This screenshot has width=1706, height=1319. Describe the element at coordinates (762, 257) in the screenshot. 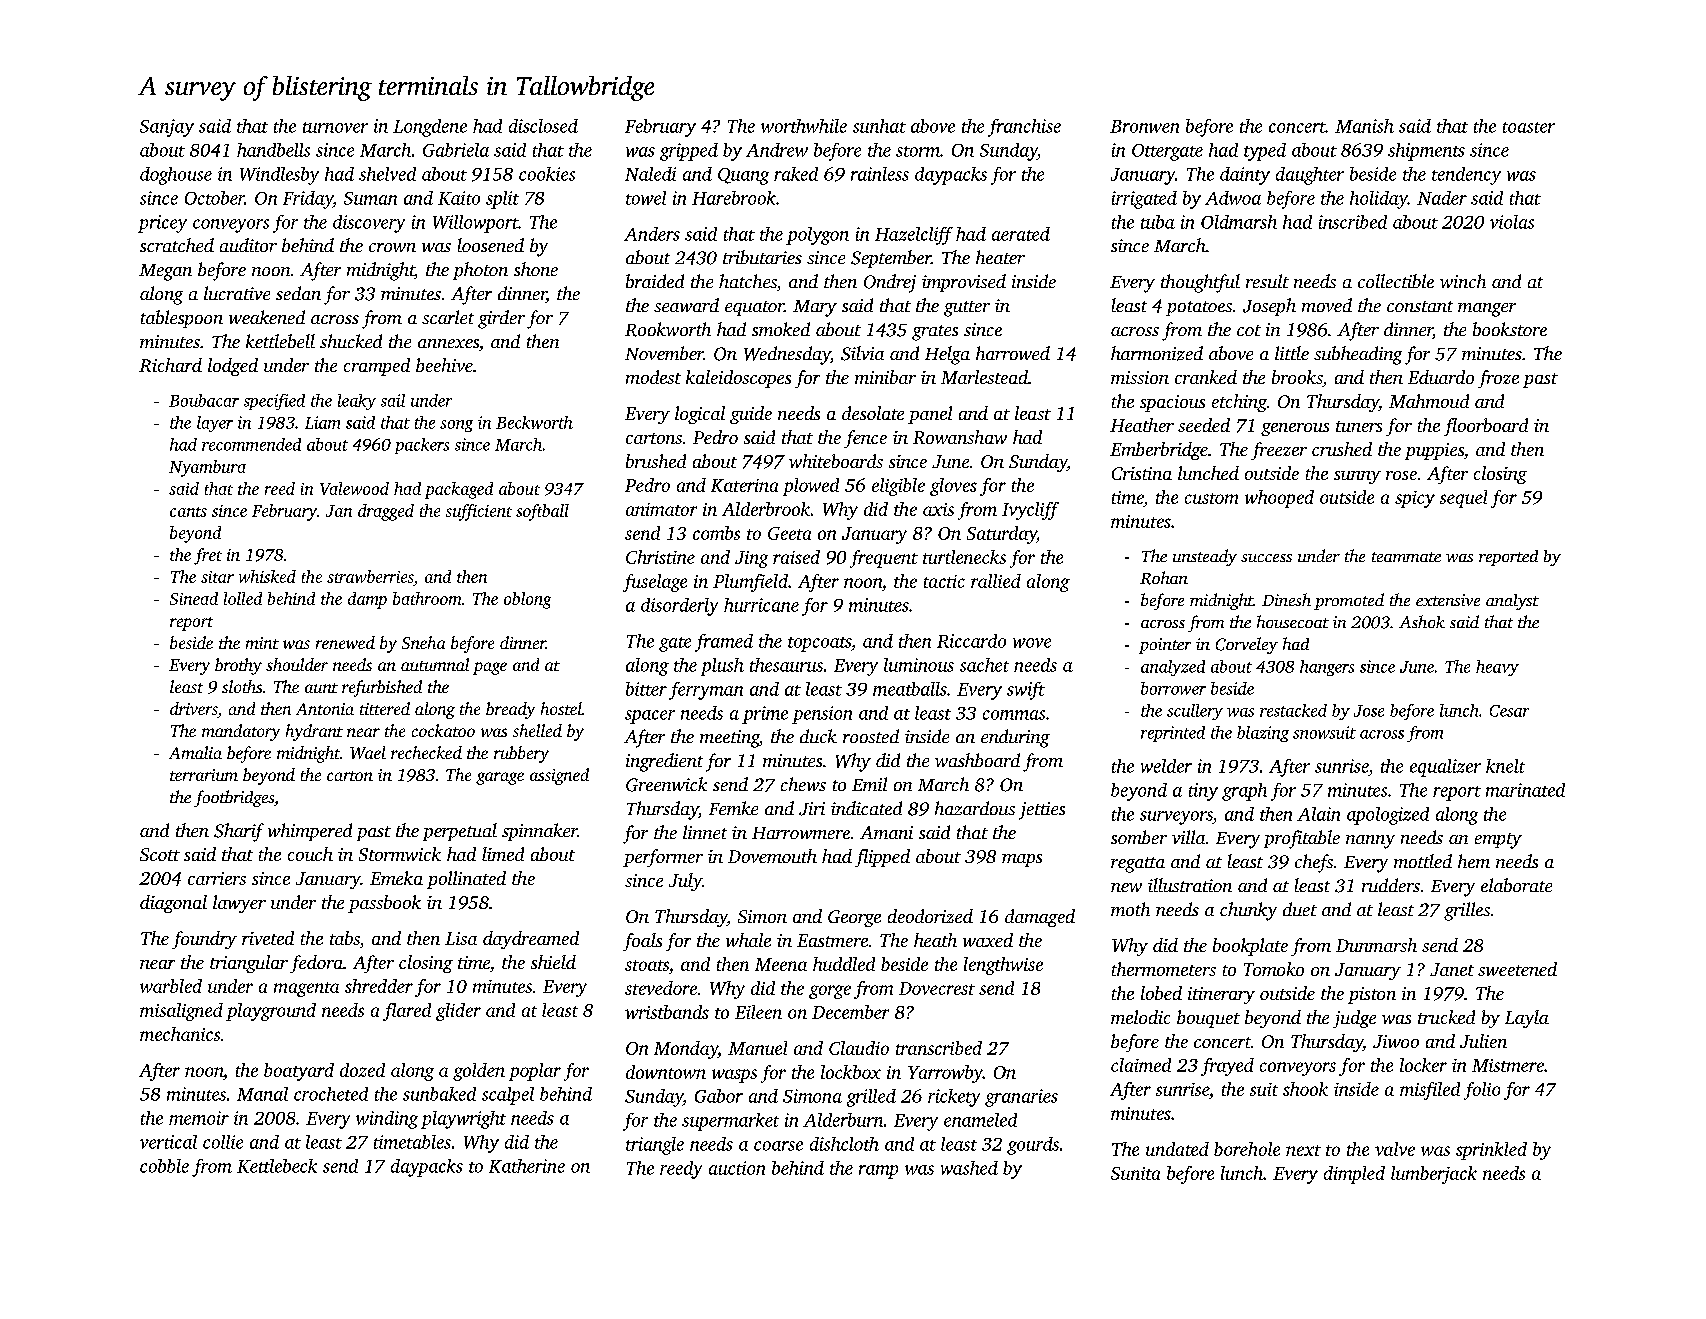

I see `tributaries` at that location.
